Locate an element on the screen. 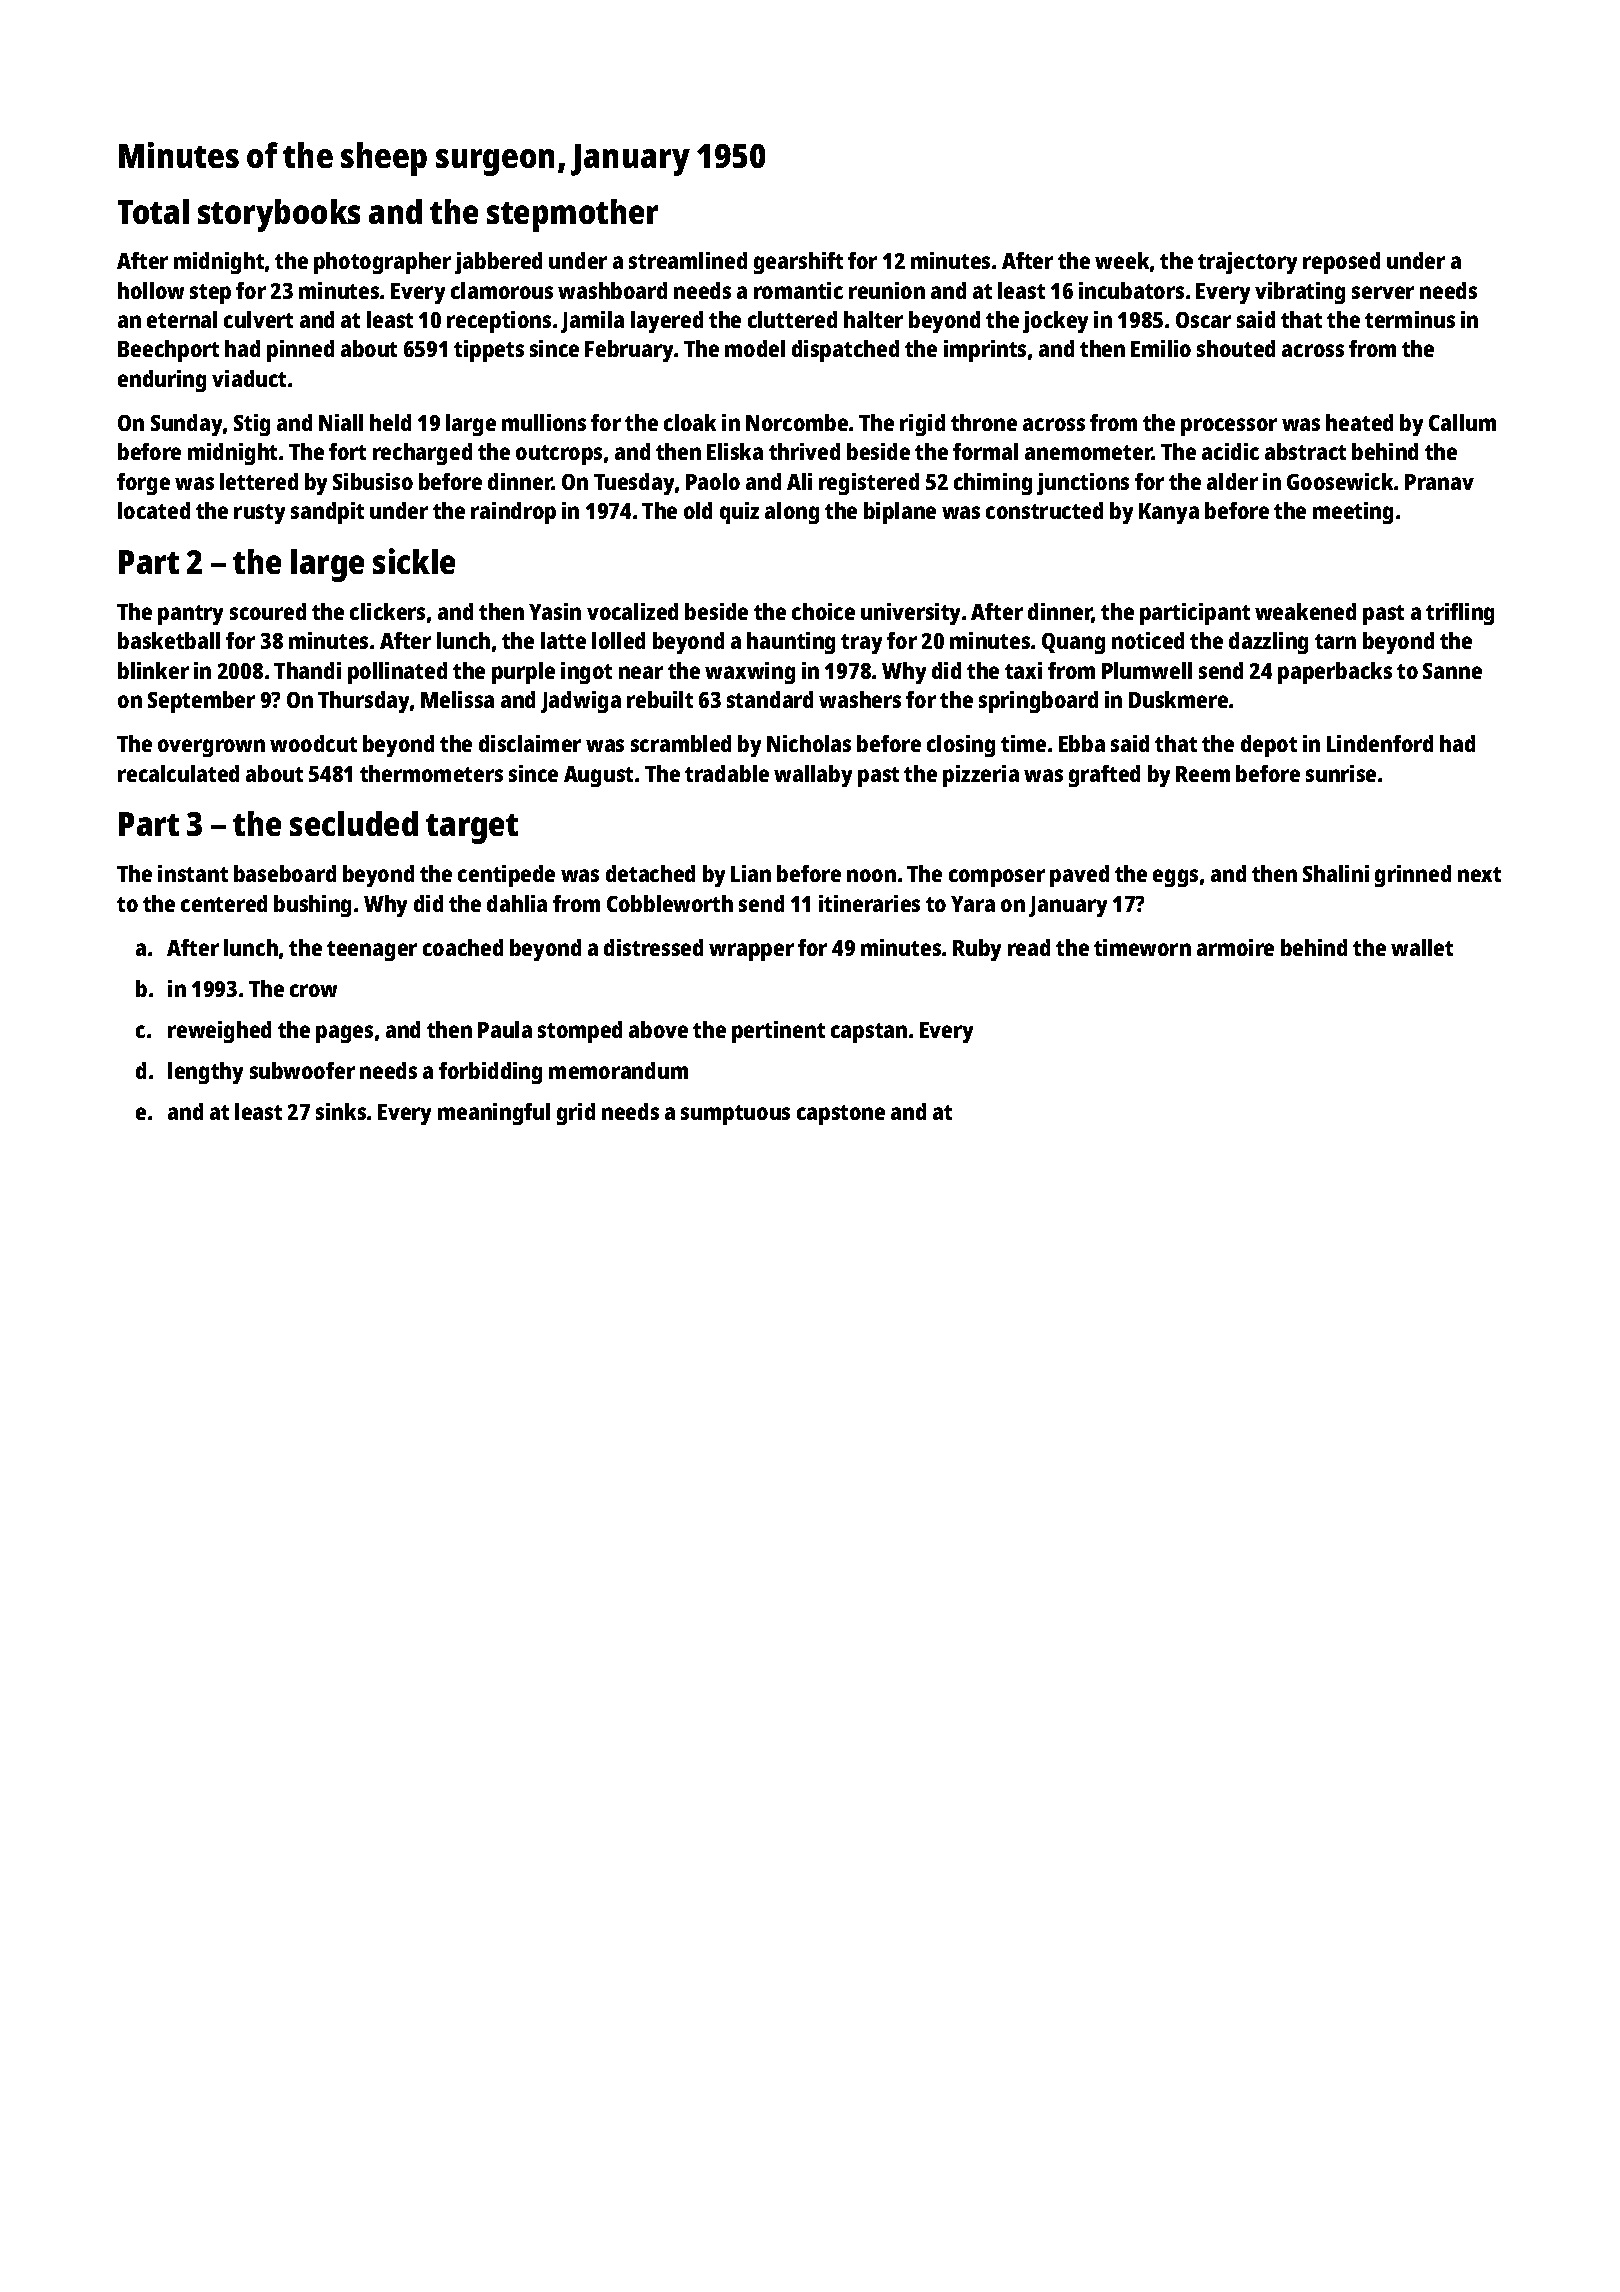 The height and width of the screenshot is (2292, 1620). Plumwell is located at coordinates (1147, 670).
